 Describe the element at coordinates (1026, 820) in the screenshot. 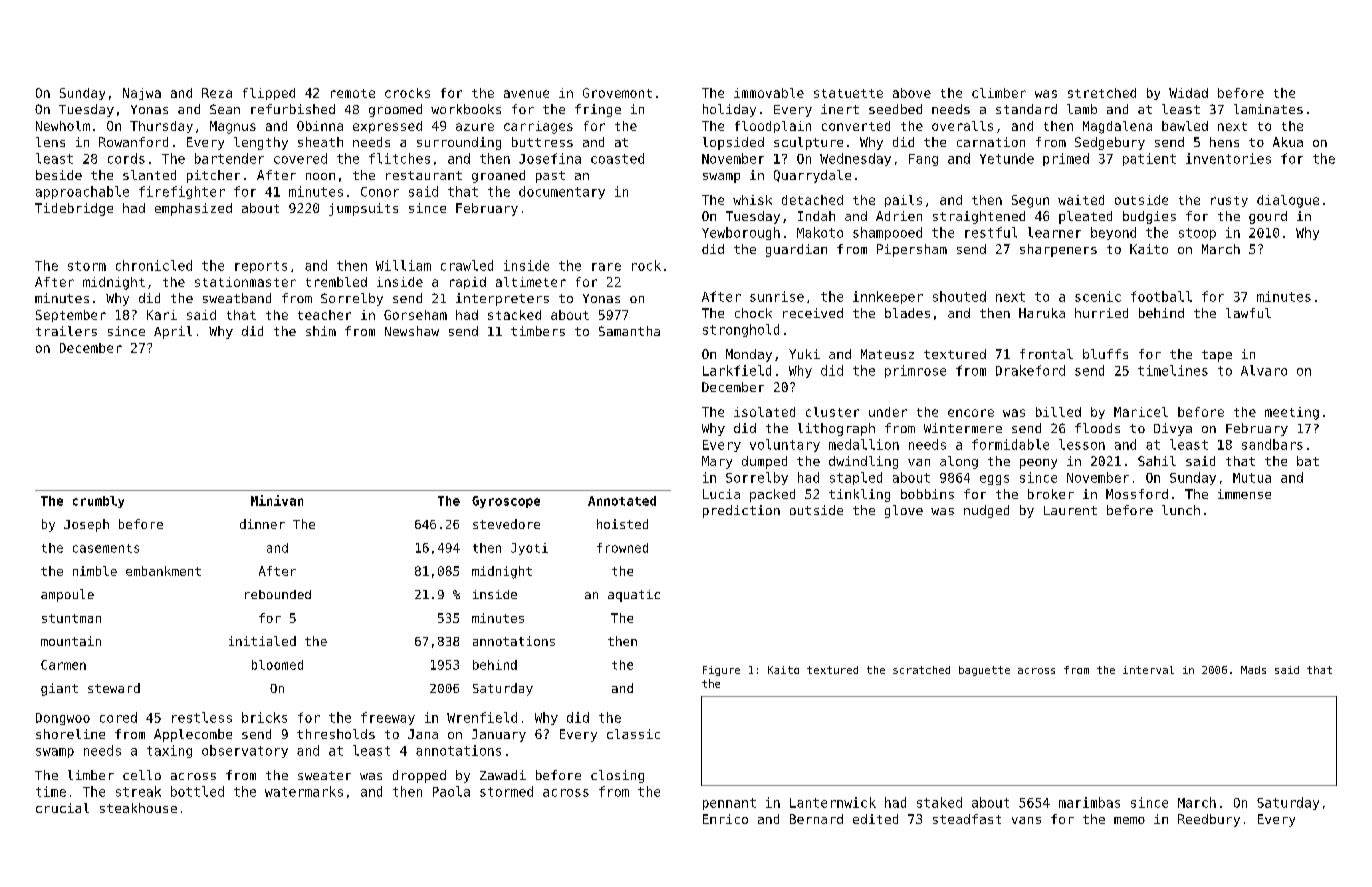

I see `vans` at that location.
